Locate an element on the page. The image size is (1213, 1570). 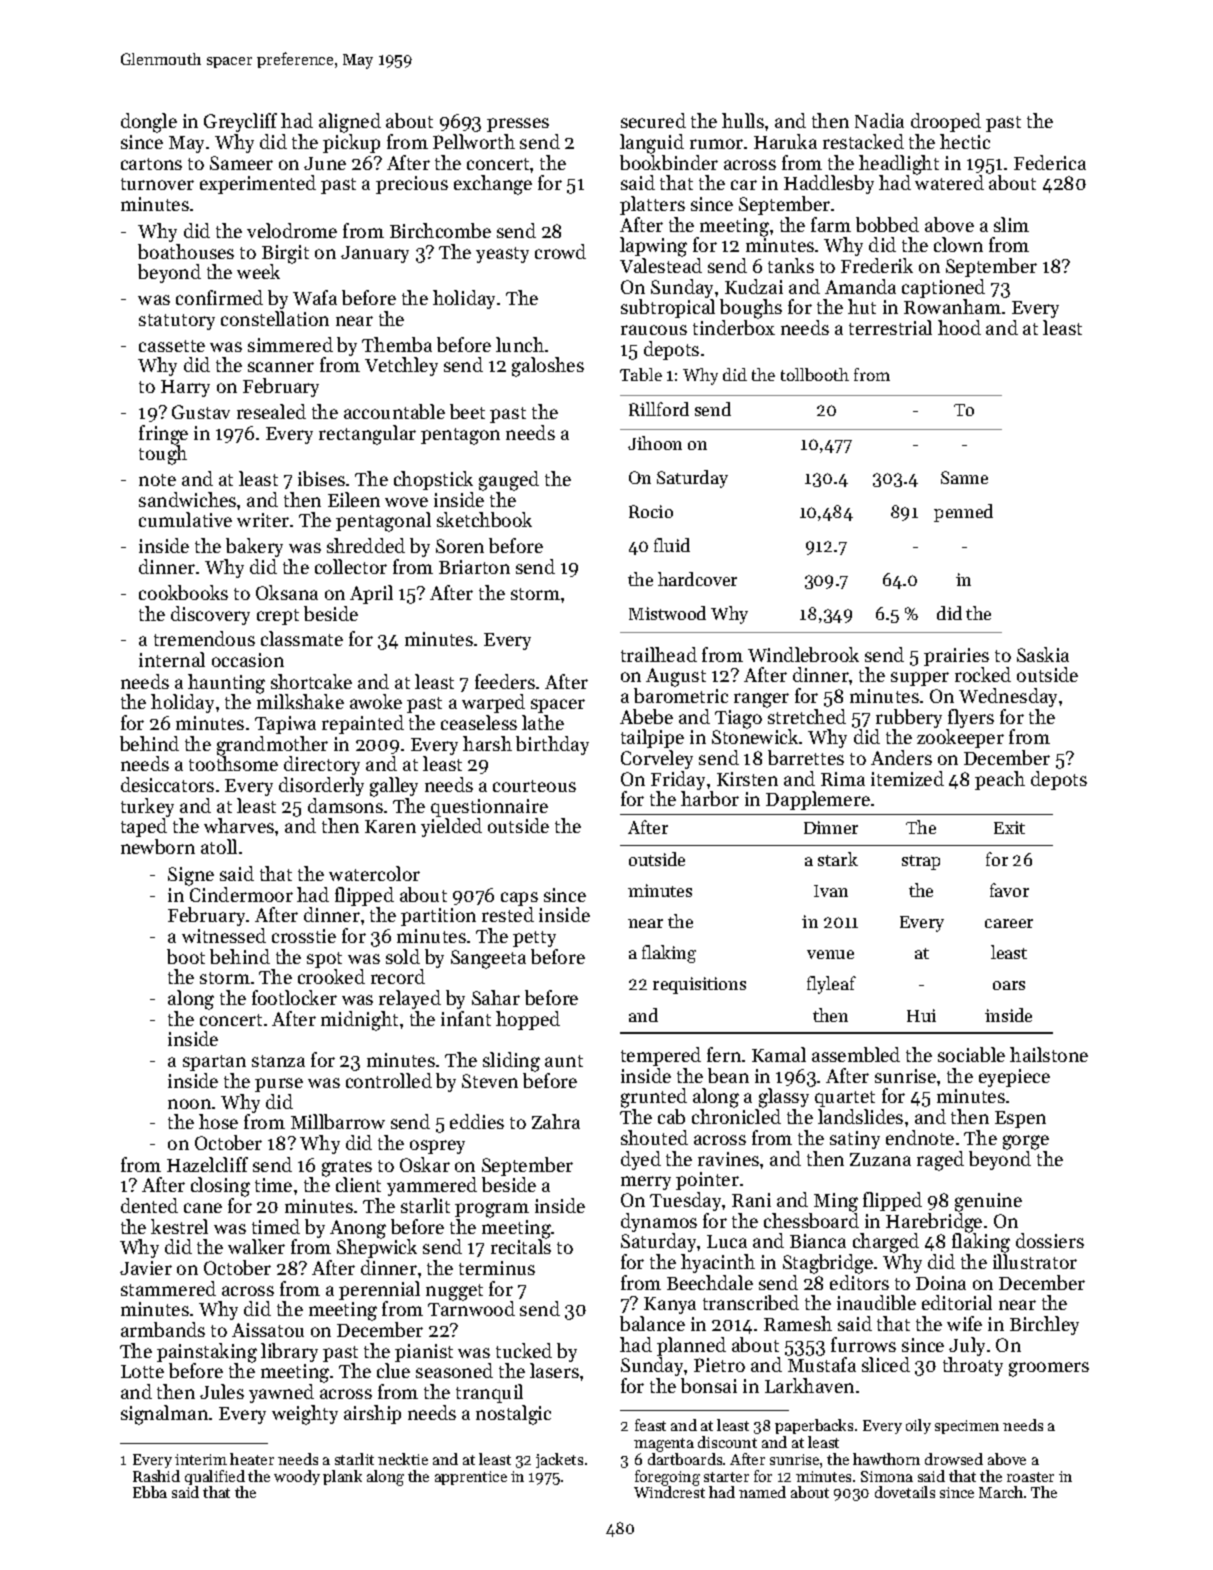
itemized is located at coordinates (907, 778).
